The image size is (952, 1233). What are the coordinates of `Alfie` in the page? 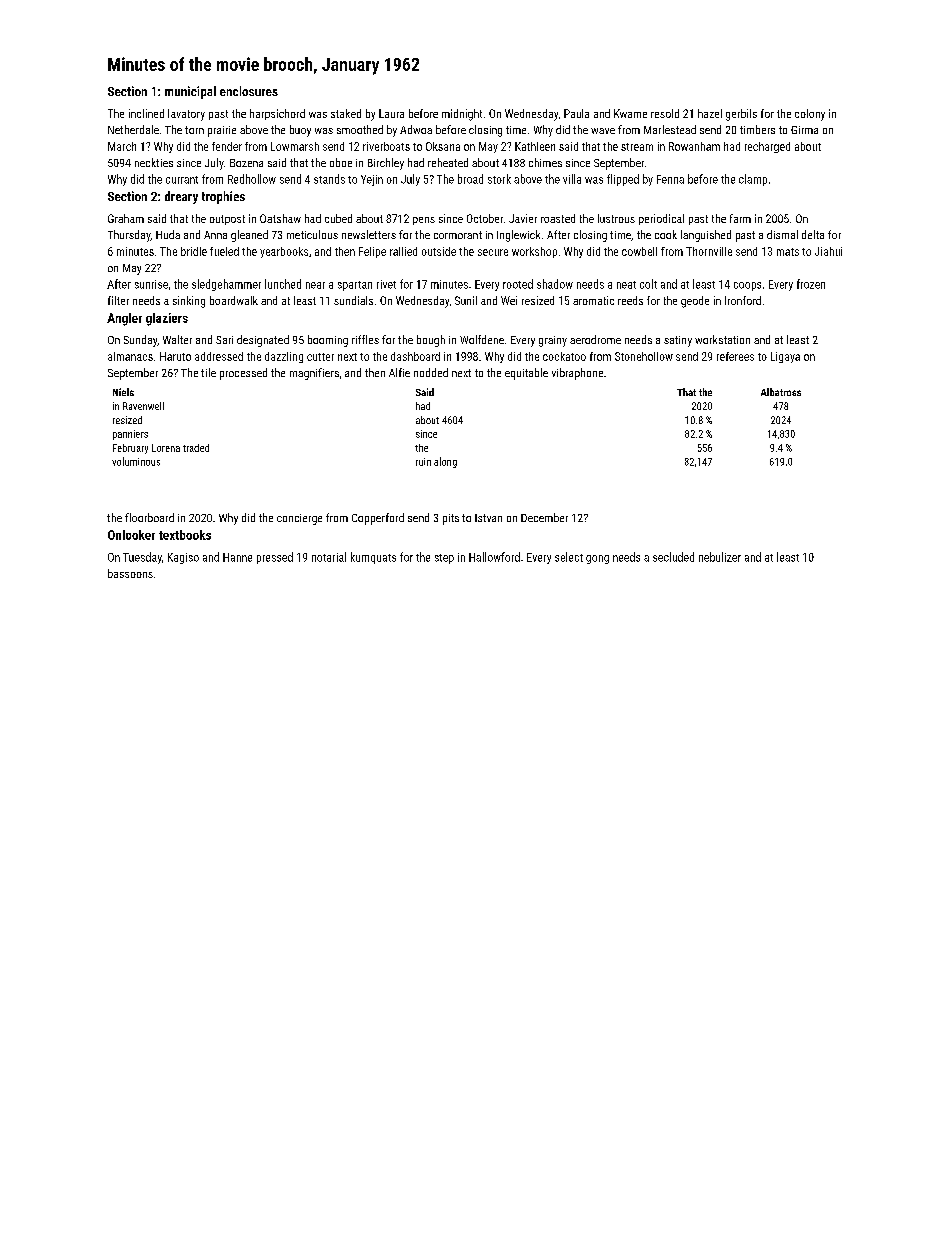 It's located at (399, 372).
